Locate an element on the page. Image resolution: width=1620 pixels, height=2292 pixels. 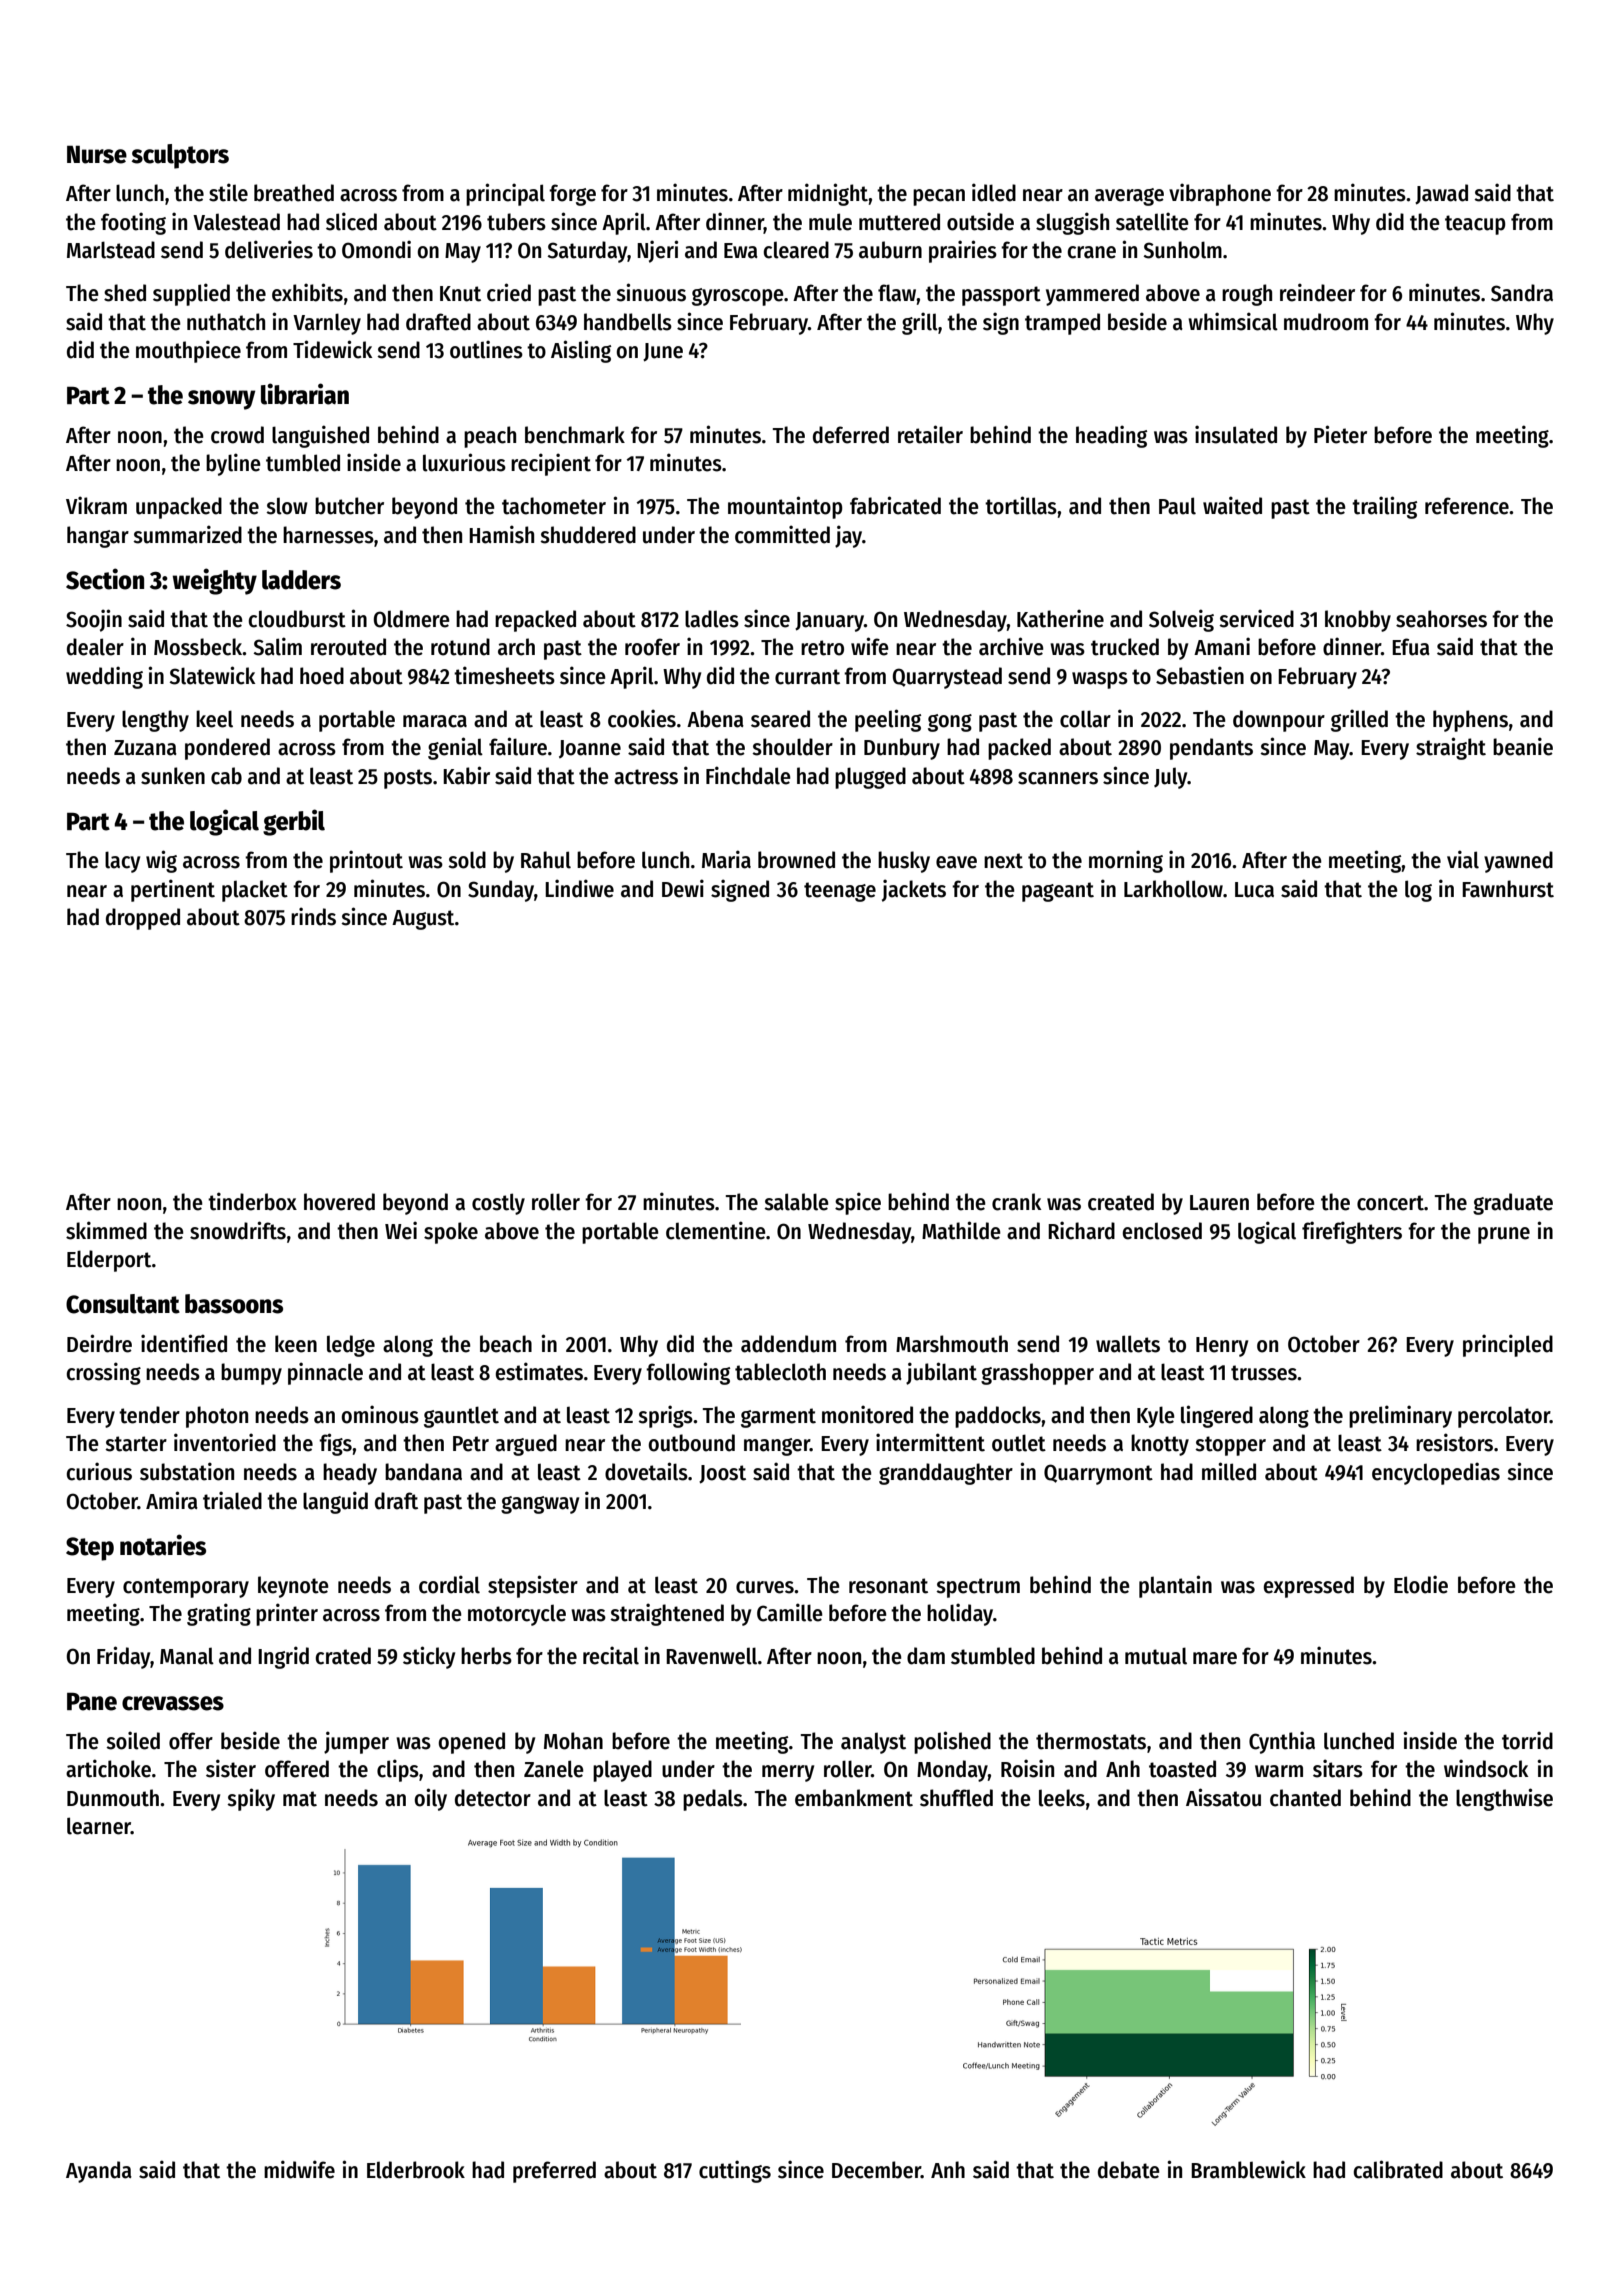
yawned is located at coordinates (1518, 862).
